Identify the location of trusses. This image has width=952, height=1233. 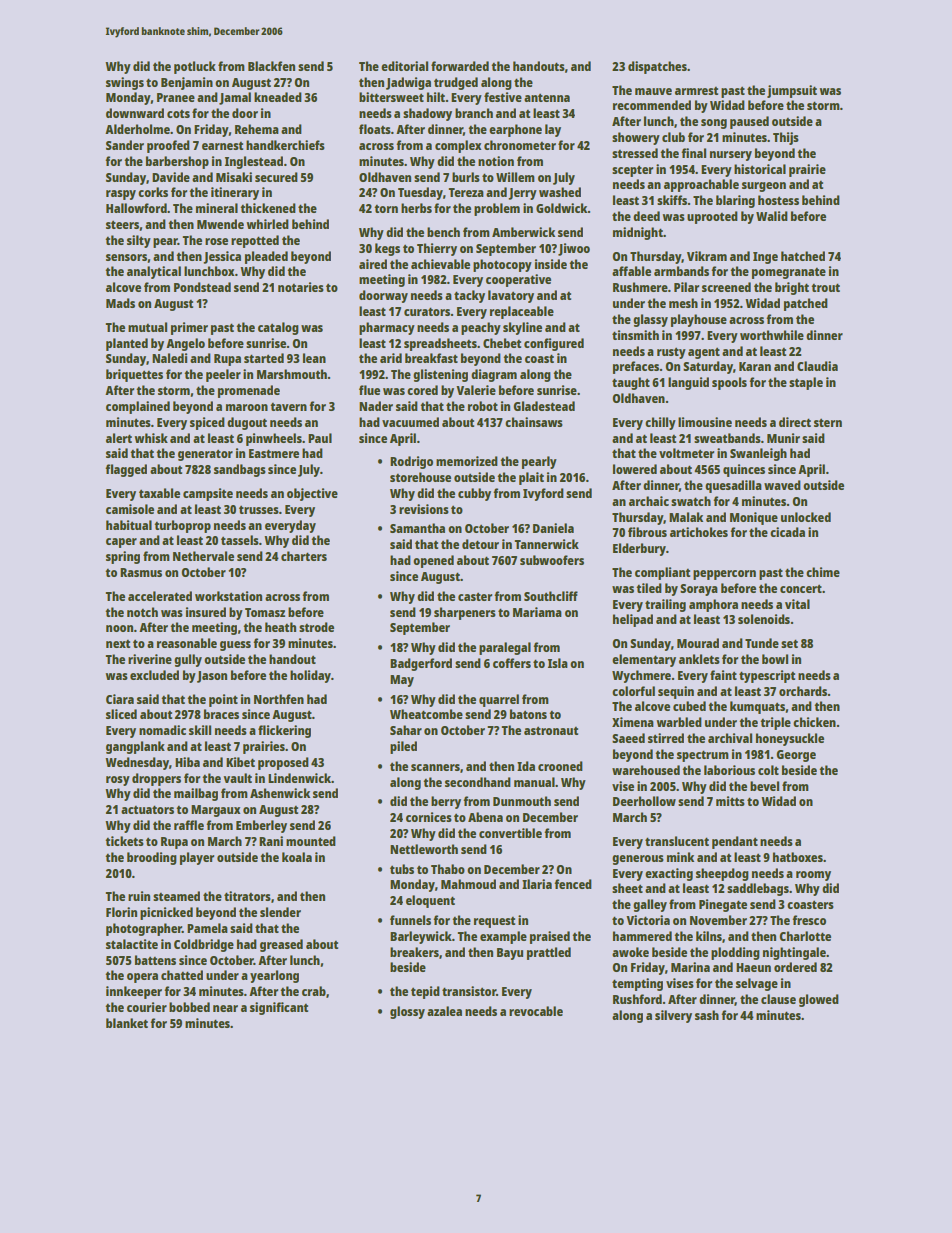
(259, 509).
